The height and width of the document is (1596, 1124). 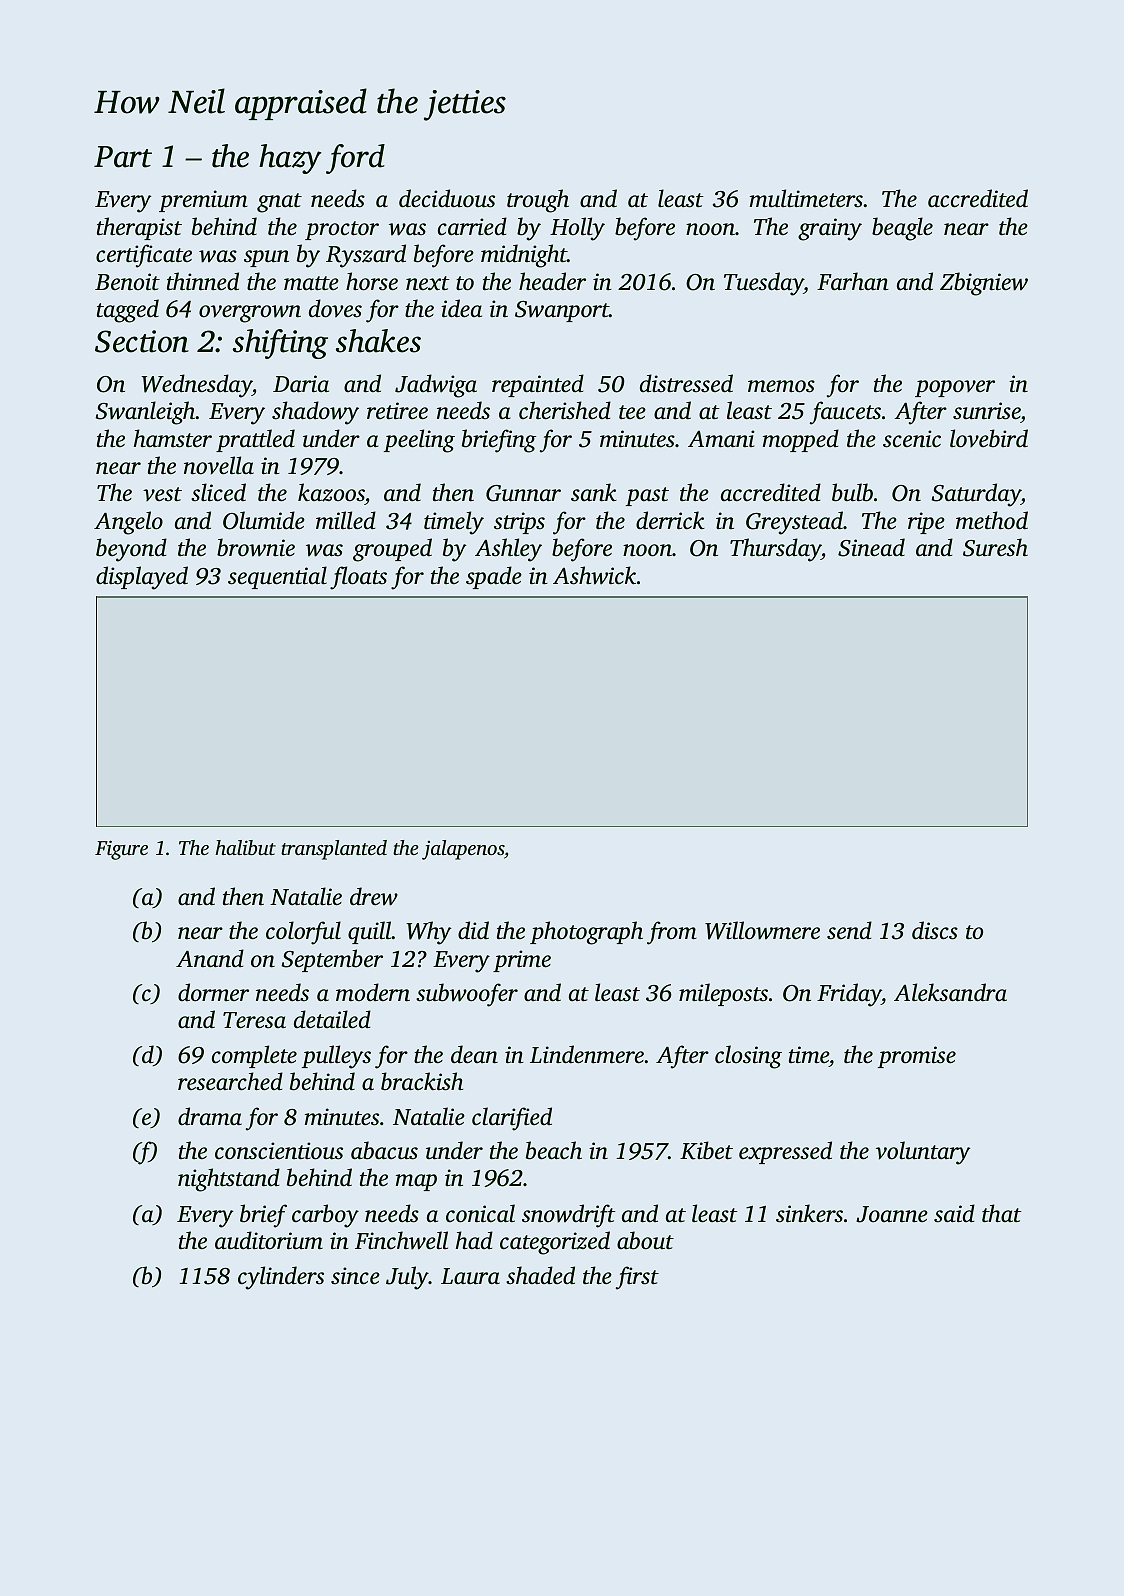 What do you see at coordinates (355, 159) in the document?
I see `ford` at bounding box center [355, 159].
